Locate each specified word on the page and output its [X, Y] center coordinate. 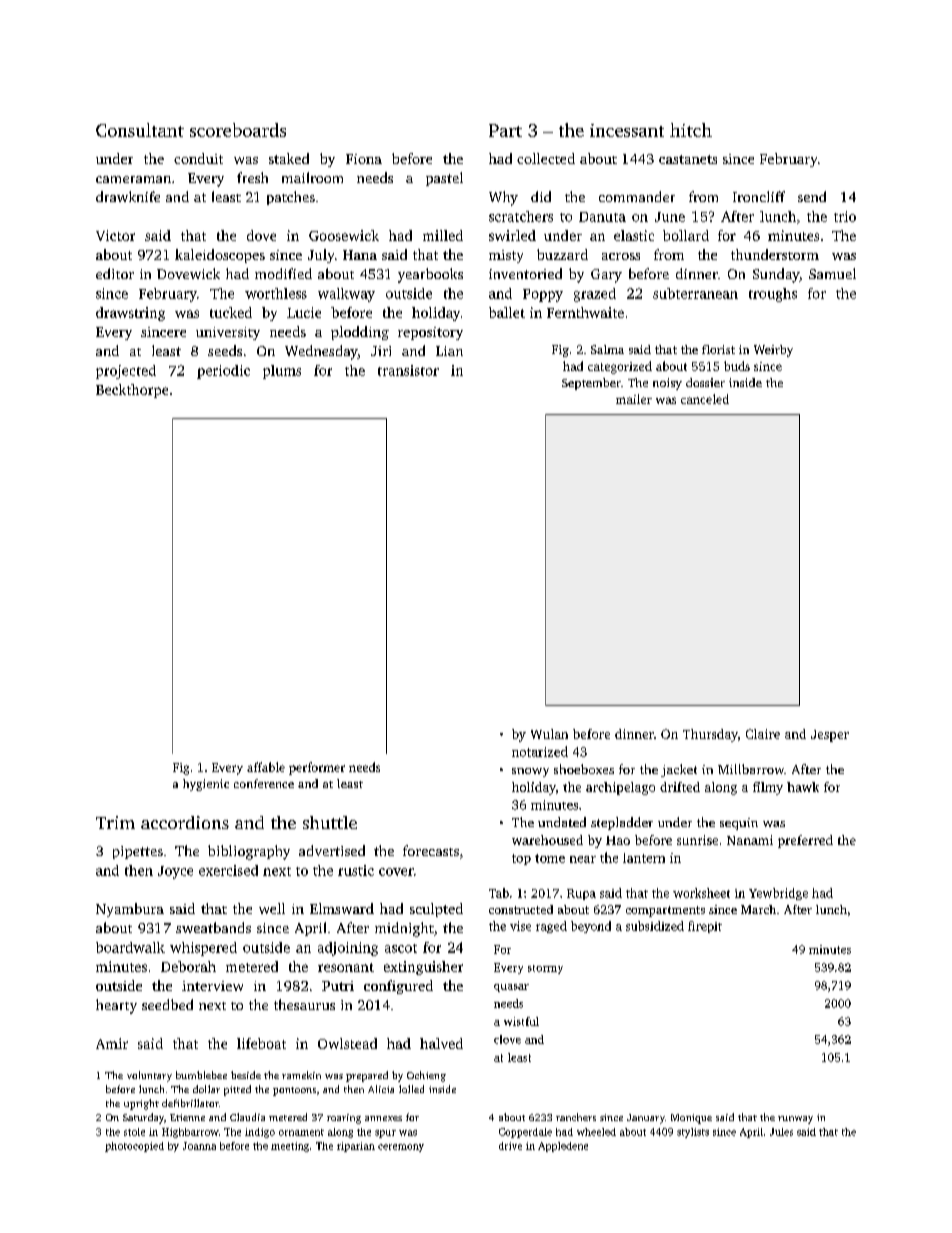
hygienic [206, 785]
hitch [691, 130]
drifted [680, 787]
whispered [203, 949]
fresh [252, 177]
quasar [511, 988]
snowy [530, 772]
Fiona [364, 159]
